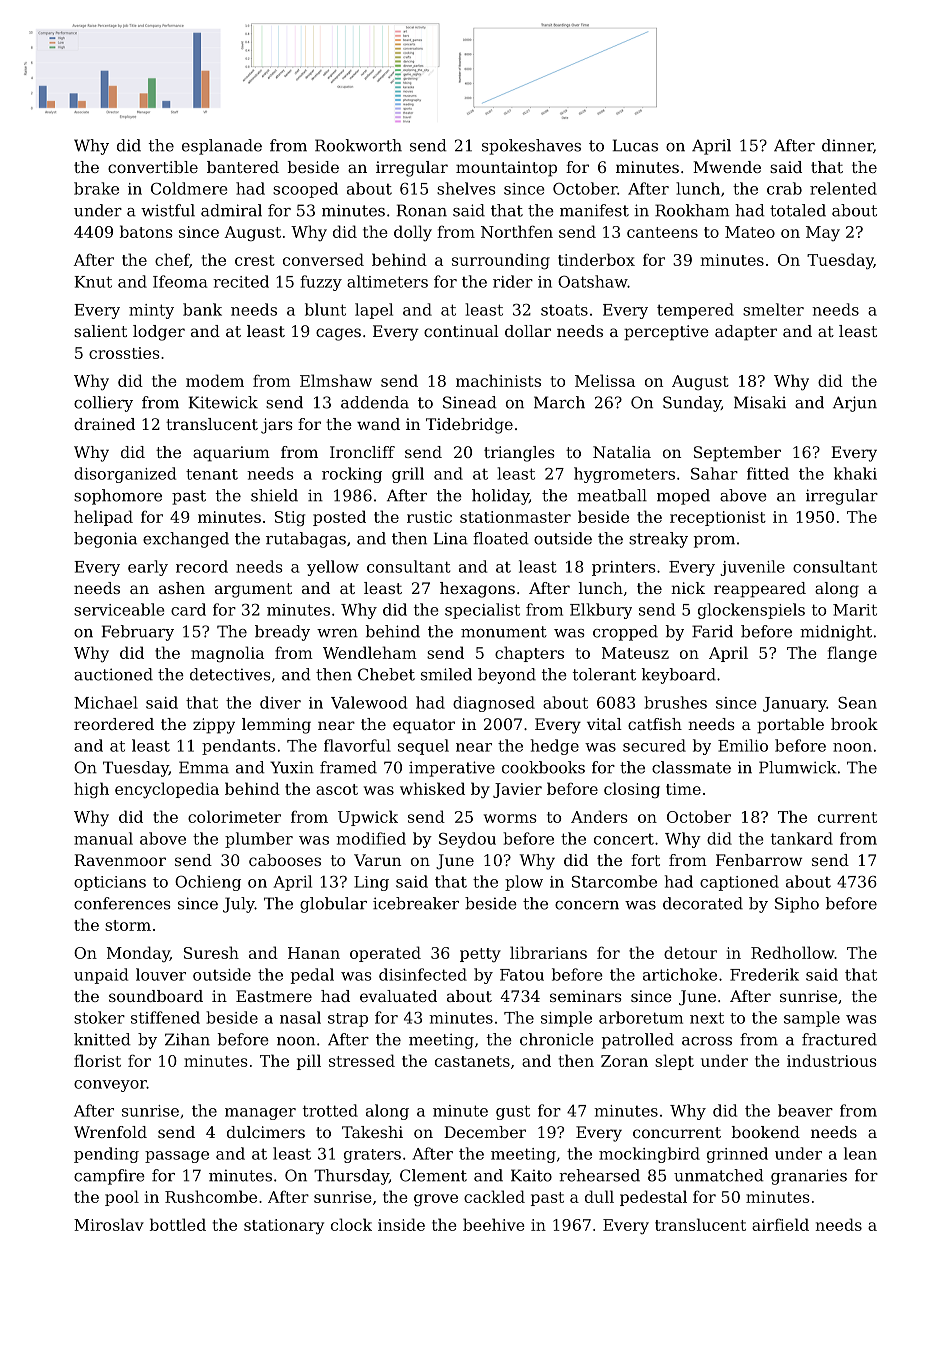 Image resolution: width=951 pixels, height=1350 pixels. What do you see at coordinates (370, 652) in the screenshot?
I see `Wendleham` at bounding box center [370, 652].
